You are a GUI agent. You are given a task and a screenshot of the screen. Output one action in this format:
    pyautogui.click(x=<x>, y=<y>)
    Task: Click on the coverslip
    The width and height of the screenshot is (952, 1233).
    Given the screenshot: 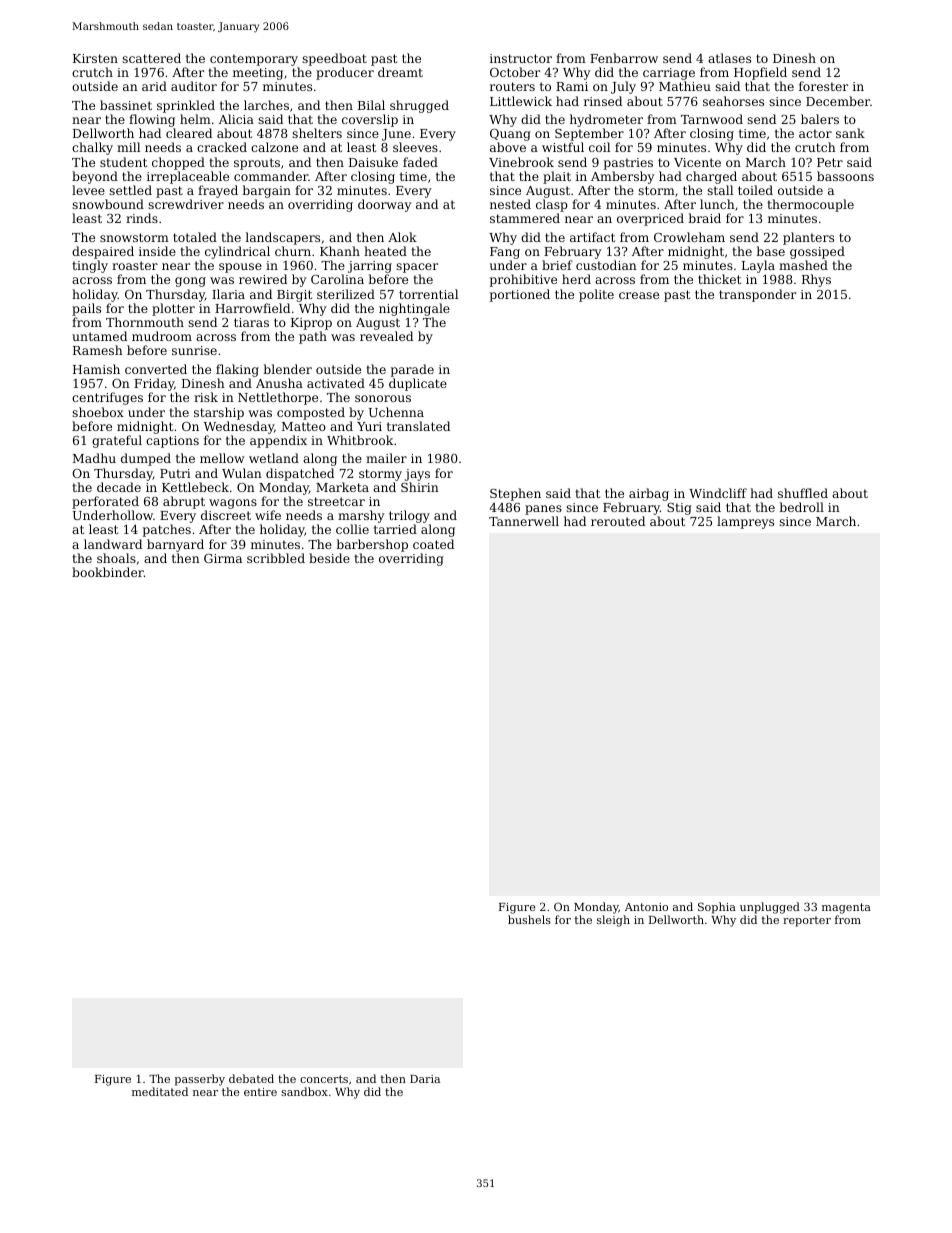 What is the action you would take?
    pyautogui.click(x=370, y=120)
